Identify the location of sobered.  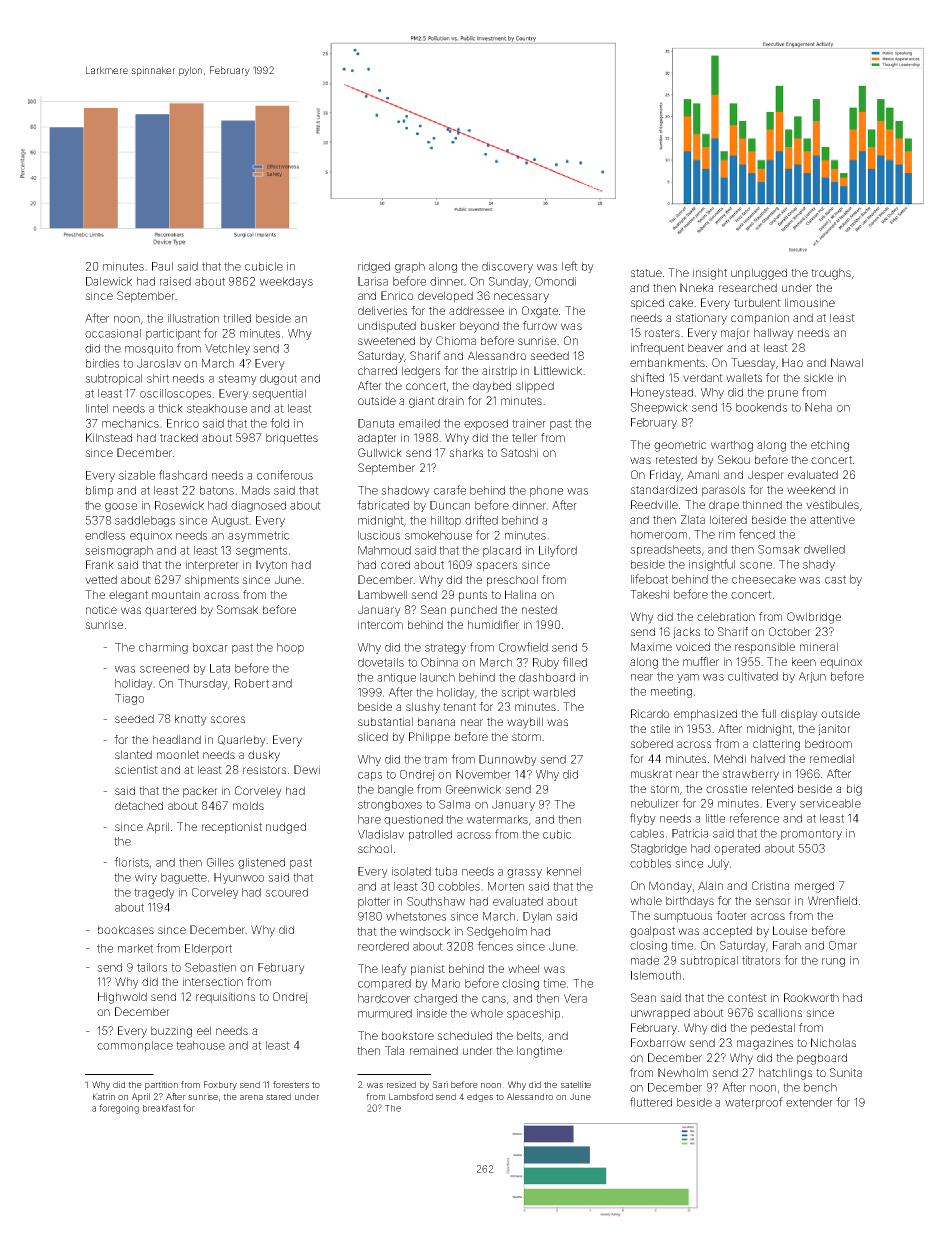
(651, 743).
